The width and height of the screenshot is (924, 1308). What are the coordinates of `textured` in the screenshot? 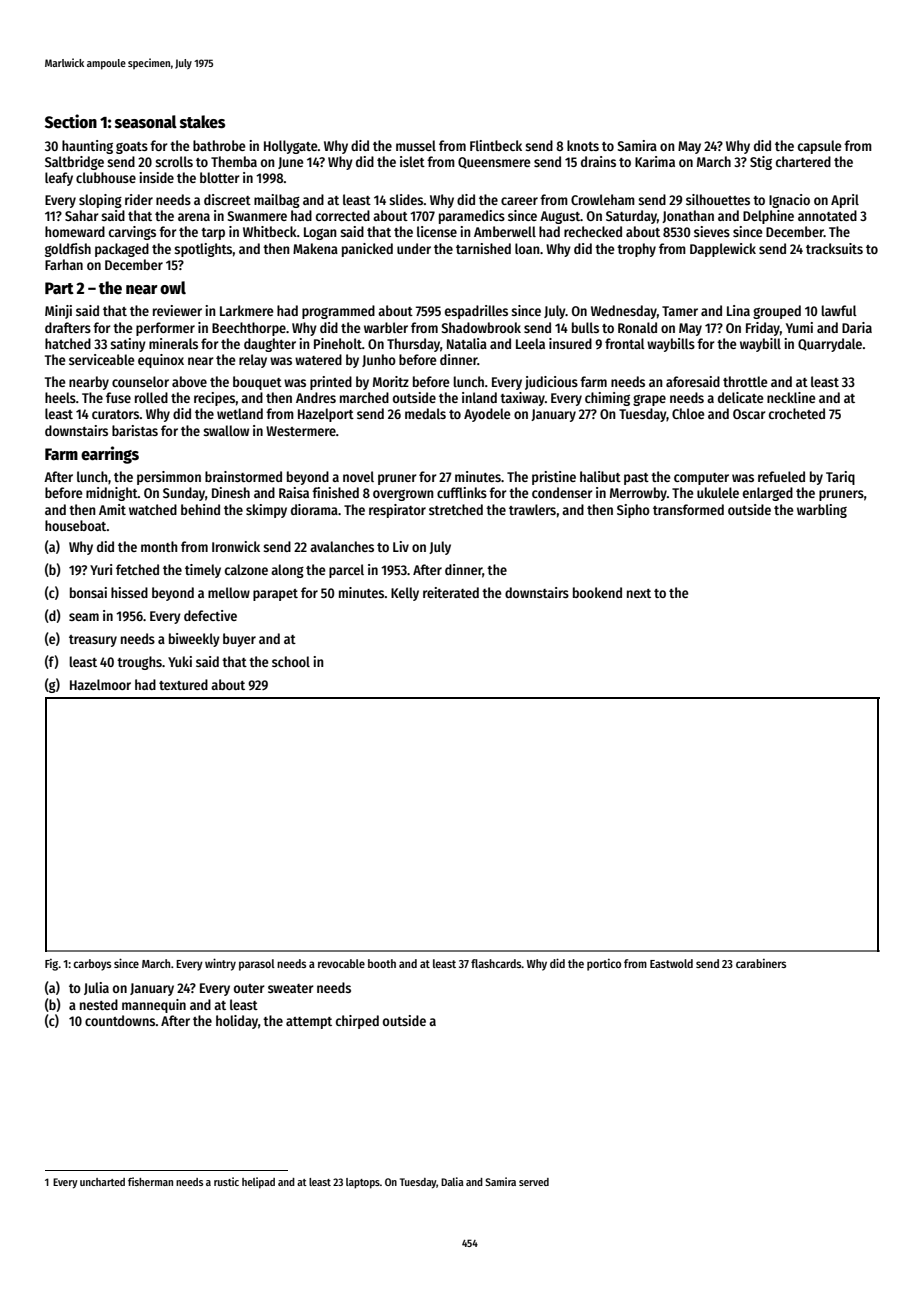 It's located at (183, 684).
